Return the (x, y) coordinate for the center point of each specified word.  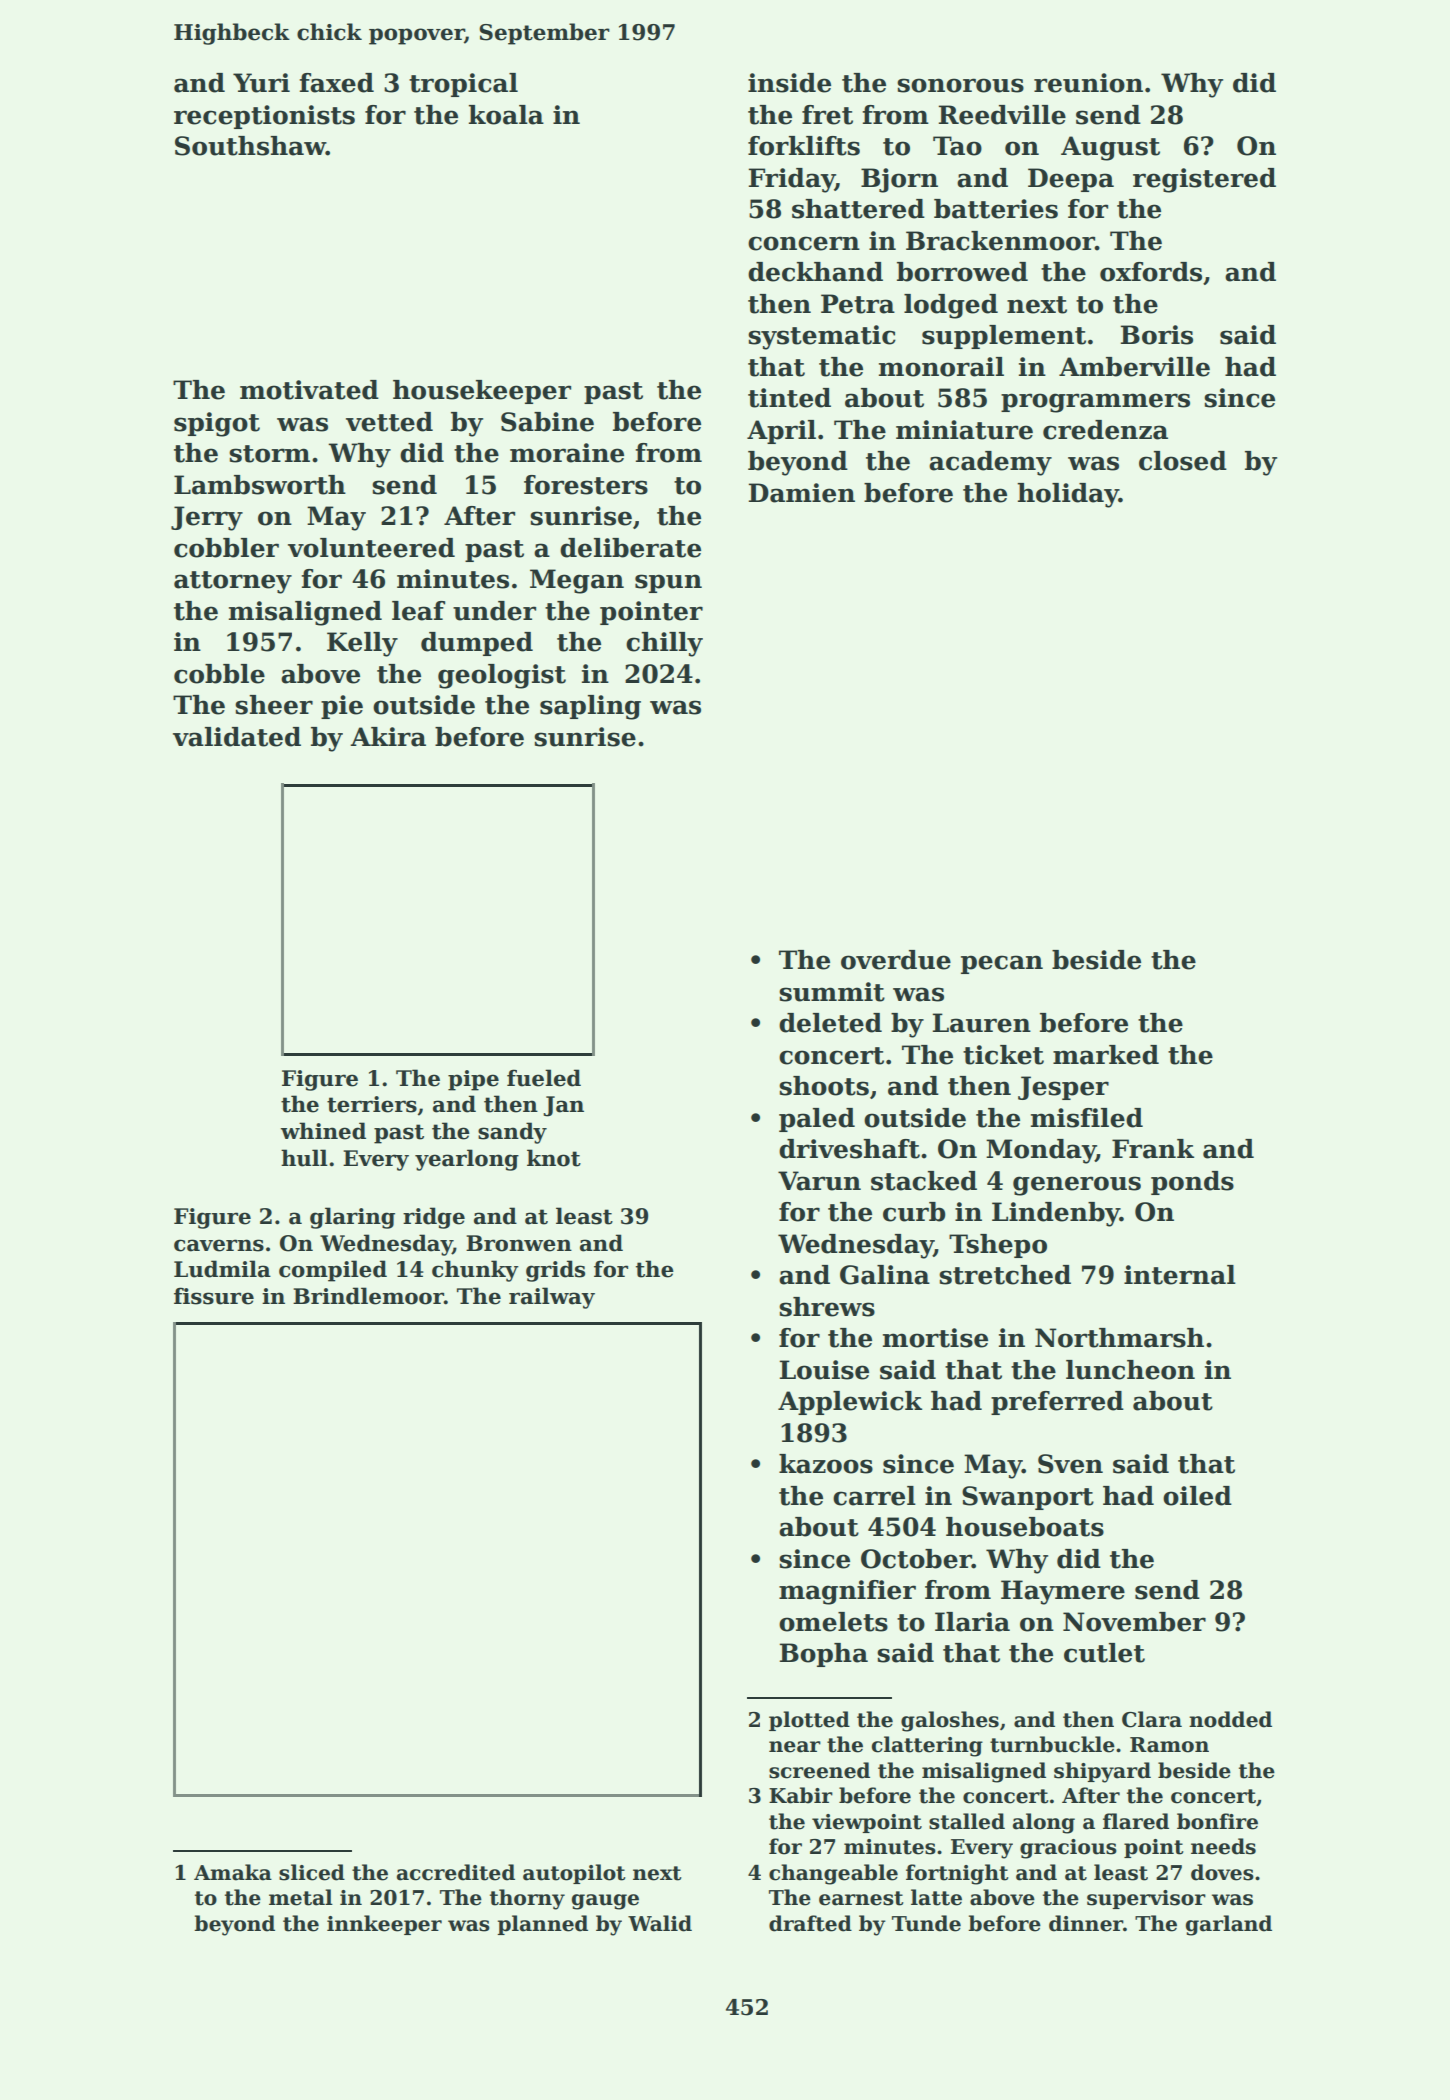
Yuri (261, 83)
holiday (1068, 495)
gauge (605, 1902)
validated (237, 737)
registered (1204, 180)
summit (832, 992)
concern (804, 243)
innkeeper (384, 1925)
